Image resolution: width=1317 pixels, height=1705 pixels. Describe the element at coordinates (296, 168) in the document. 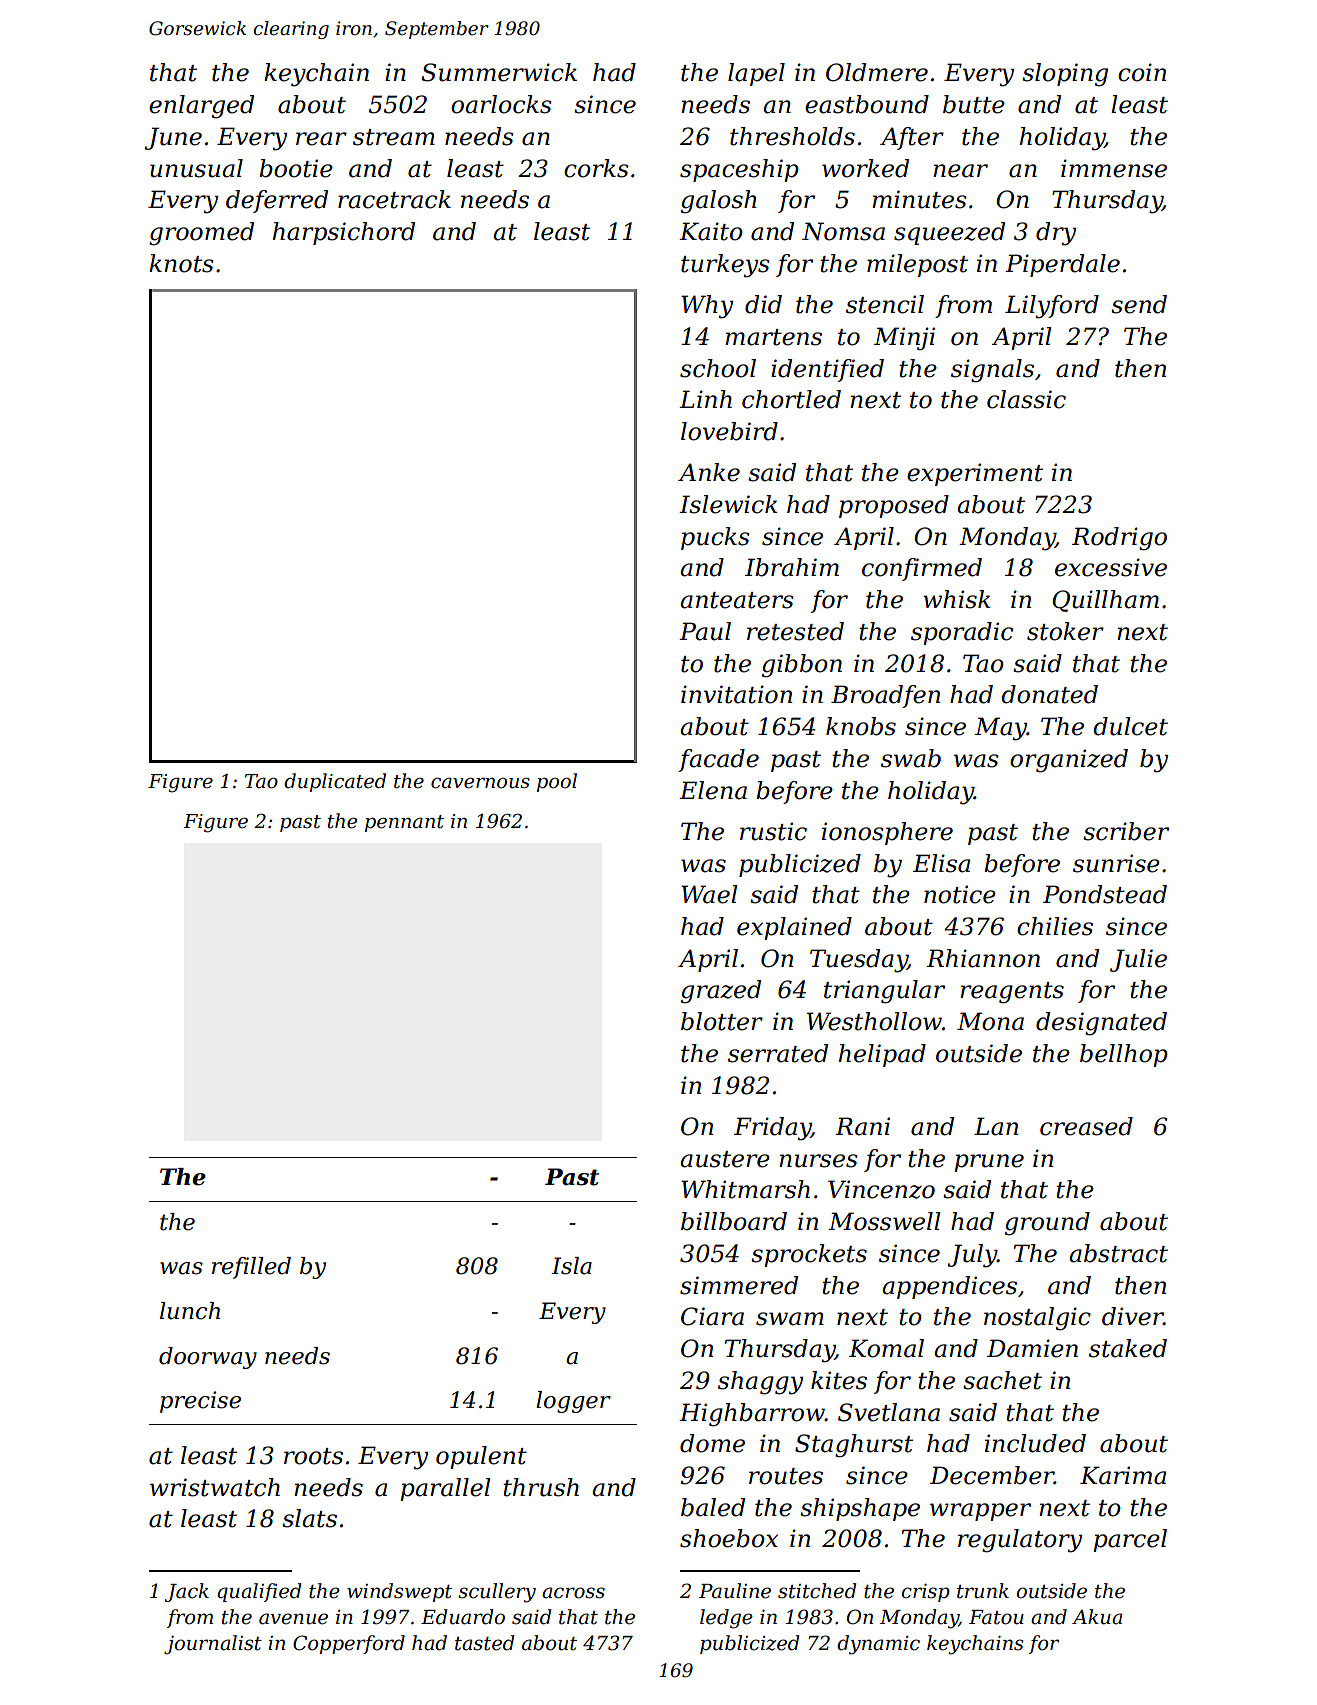

I see `bootie` at that location.
